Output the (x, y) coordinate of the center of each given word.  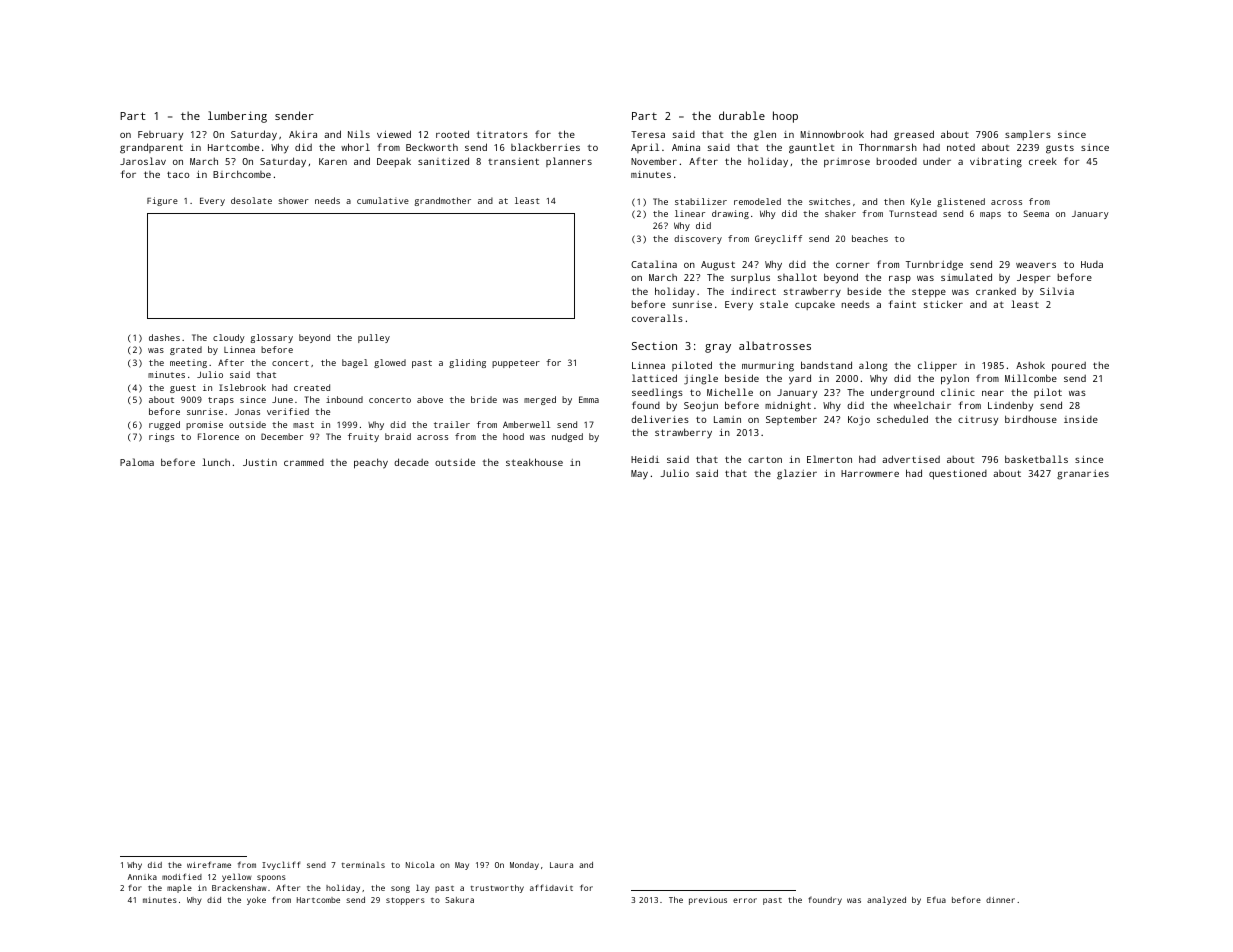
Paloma (137, 462)
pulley (374, 338)
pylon (955, 379)
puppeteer (516, 364)
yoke (256, 901)
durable (742, 115)
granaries (1083, 475)
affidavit (551, 887)
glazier (797, 474)
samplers (1028, 135)
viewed (394, 134)
